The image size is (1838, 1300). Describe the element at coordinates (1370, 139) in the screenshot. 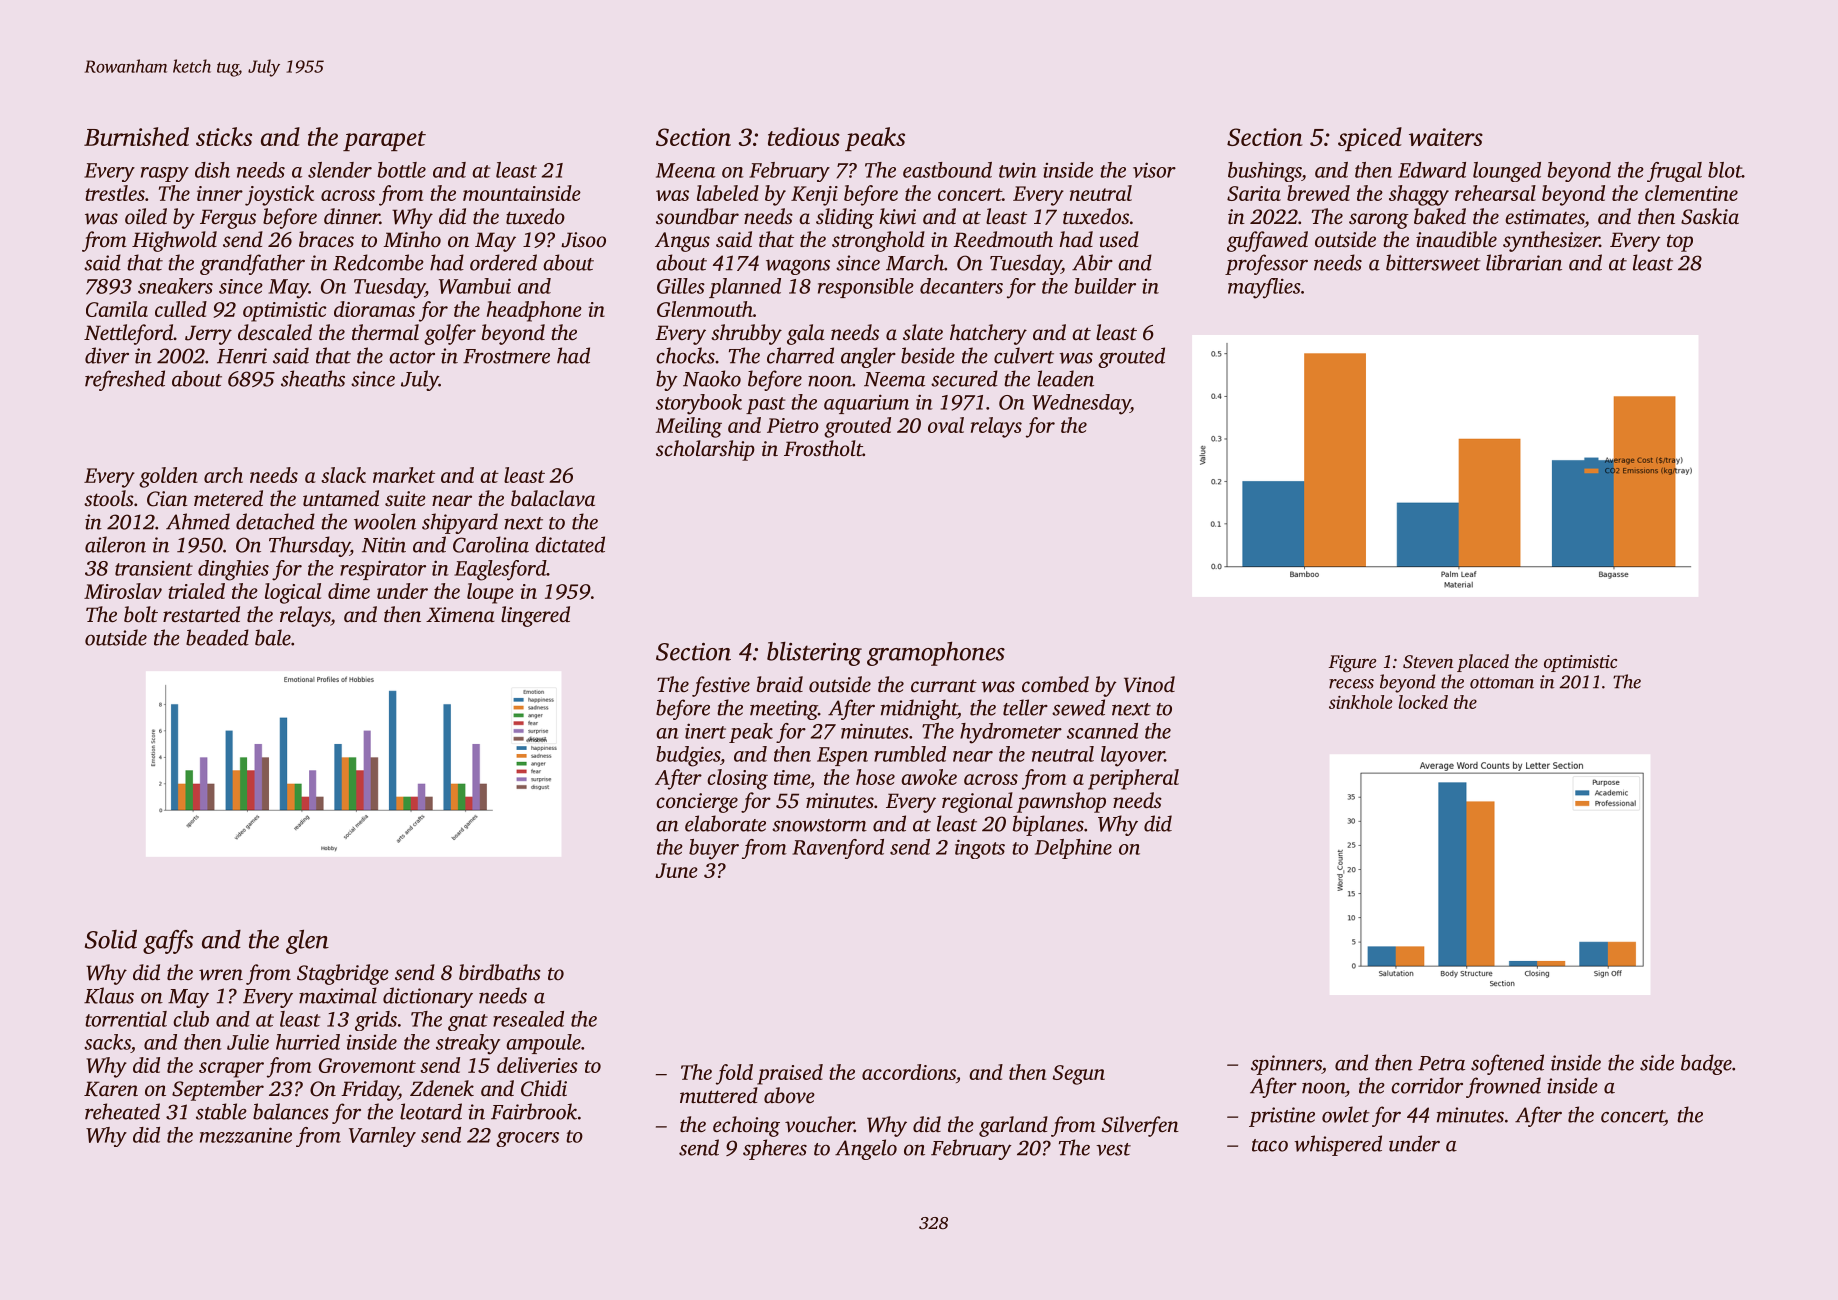

I see `spiced` at that location.
